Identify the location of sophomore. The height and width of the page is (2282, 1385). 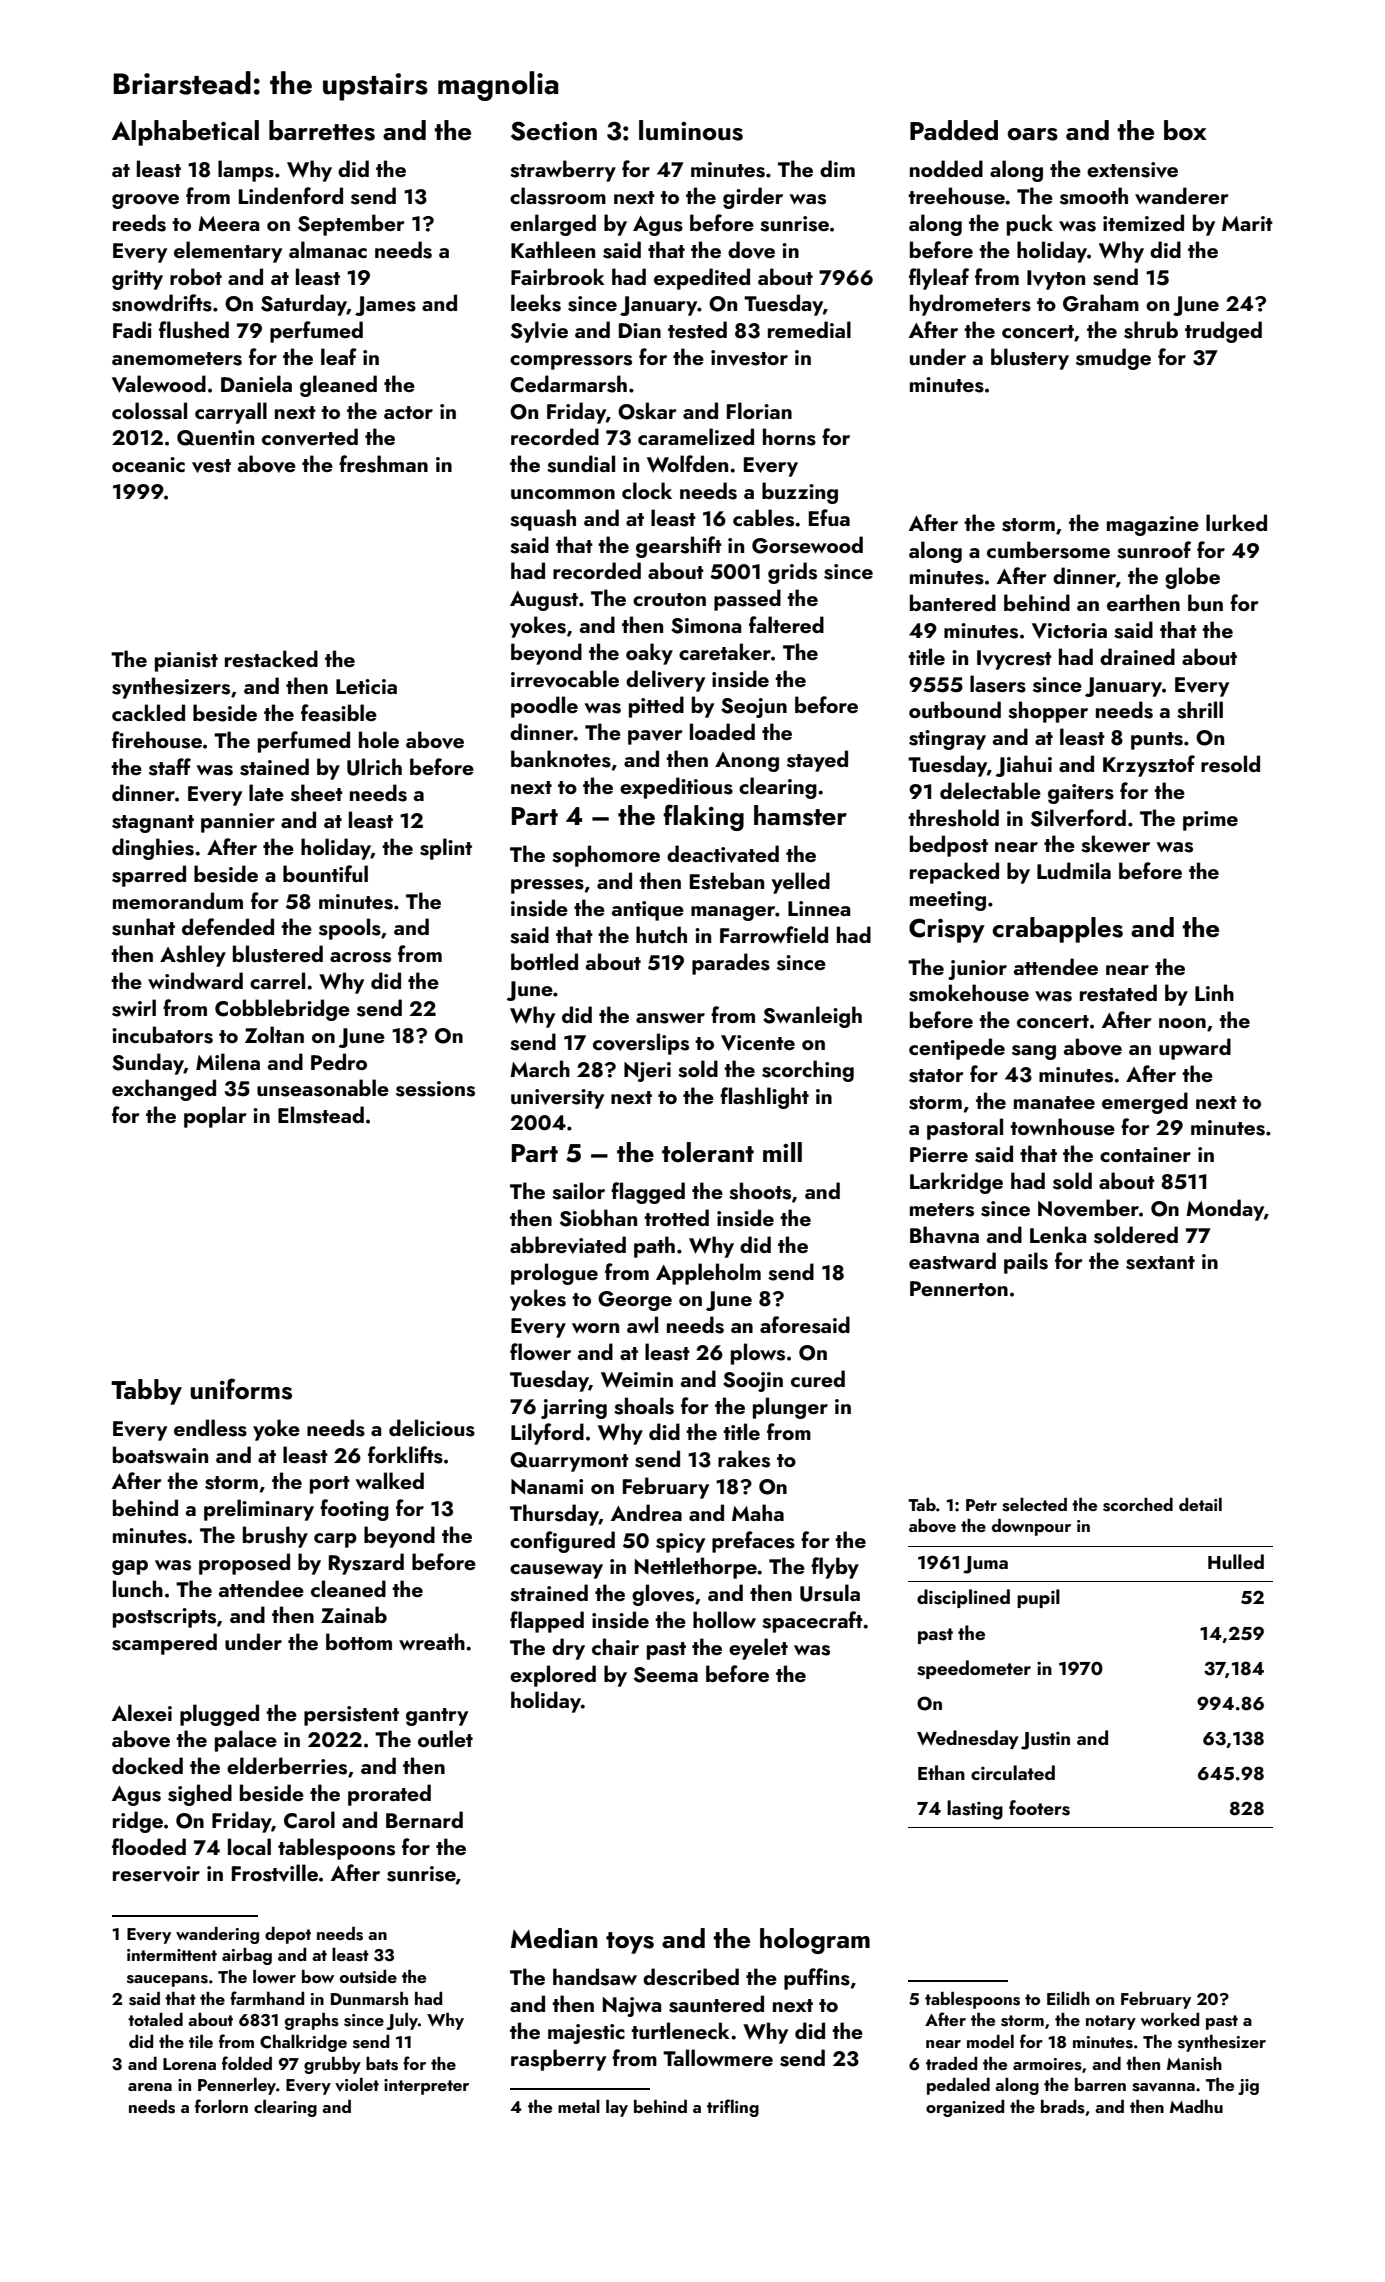
(606, 856).
